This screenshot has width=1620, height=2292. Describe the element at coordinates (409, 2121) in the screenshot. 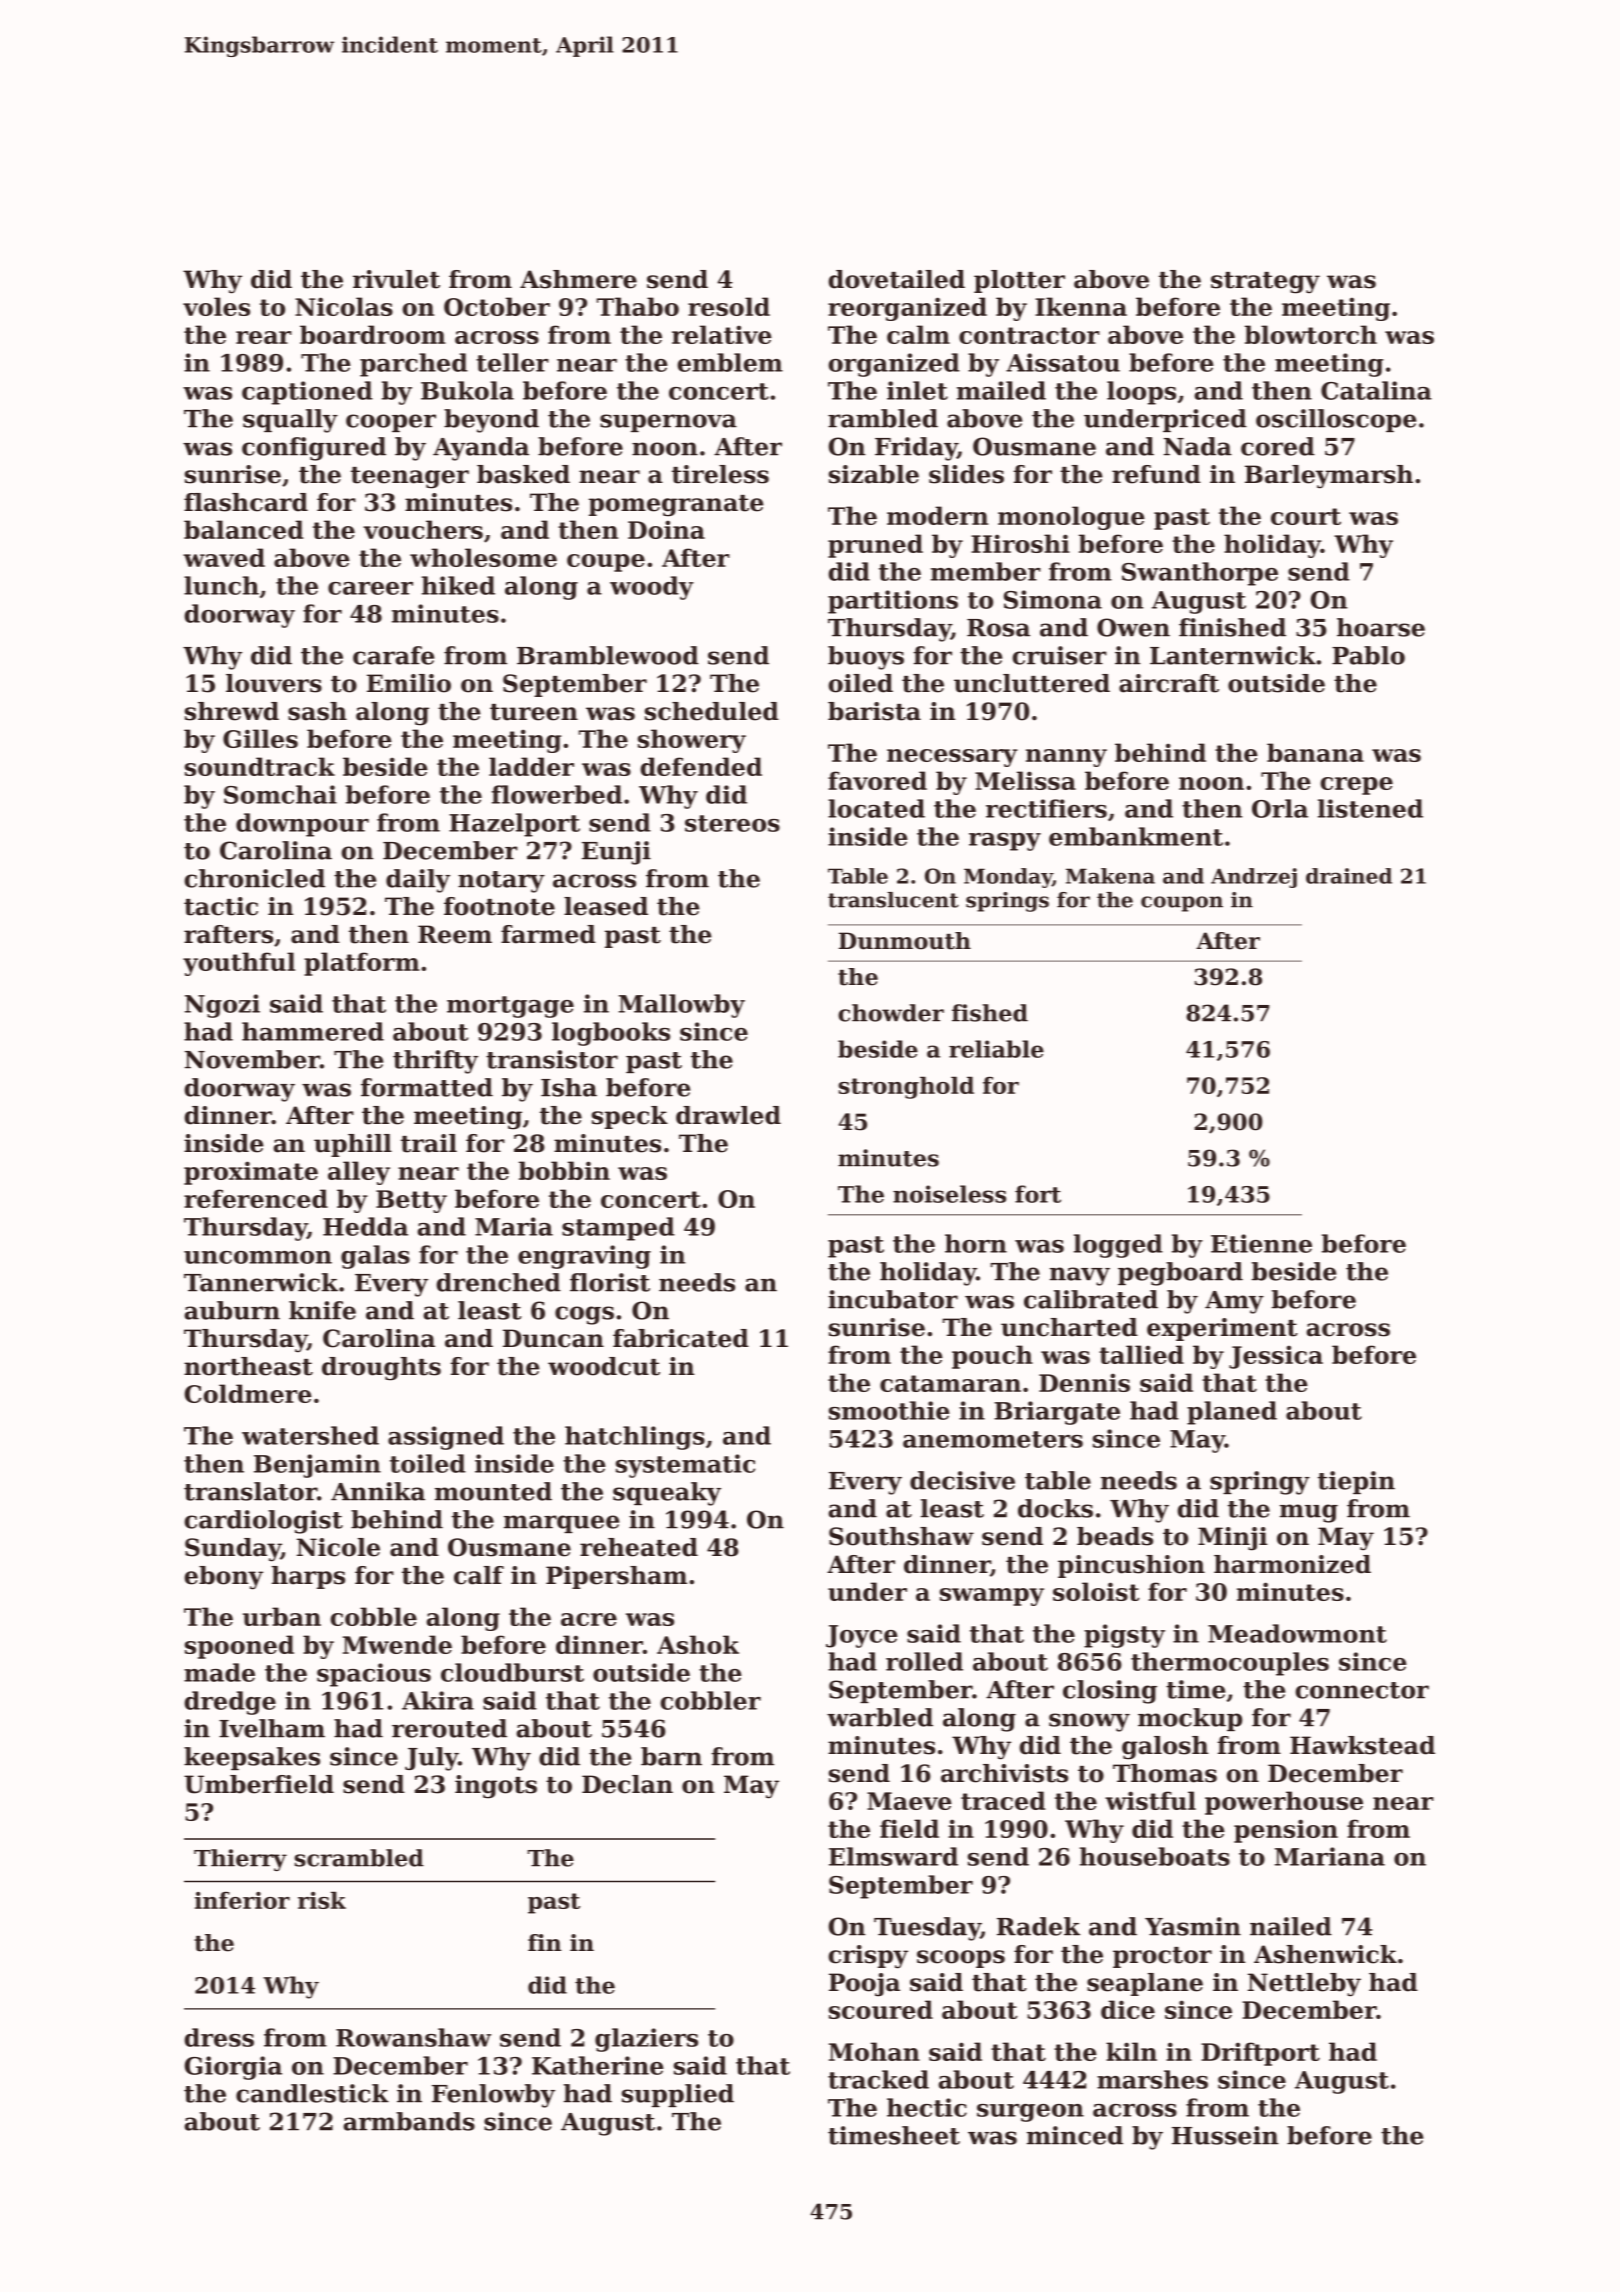

I see `armbands` at that location.
